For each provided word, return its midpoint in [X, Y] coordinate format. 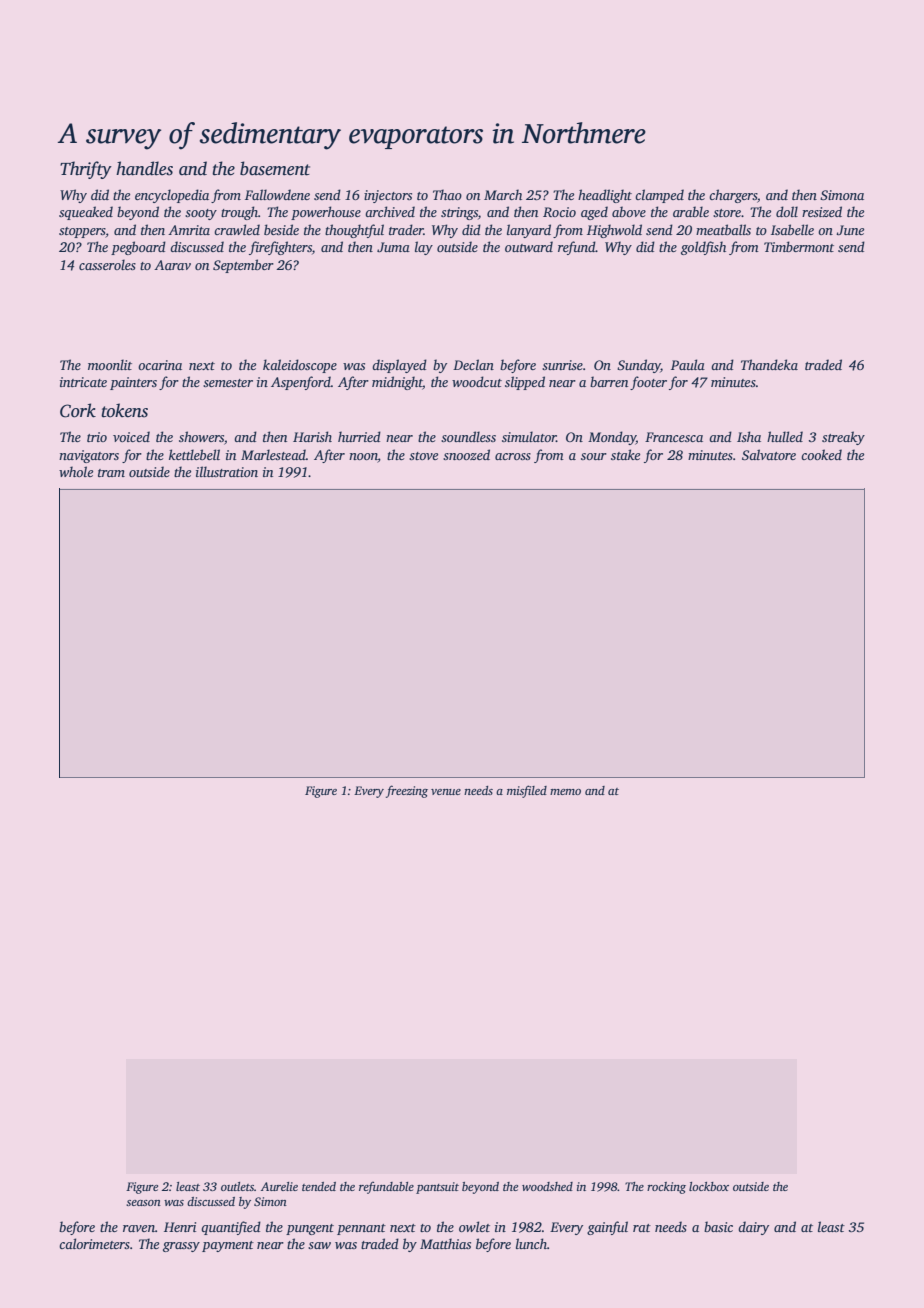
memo [565, 792]
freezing [407, 791]
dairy [753, 1228]
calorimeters [94, 1243]
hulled [785, 436]
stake [625, 454]
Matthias [445, 1243]
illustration [227, 471]
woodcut [477, 381]
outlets [237, 1186]
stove [423, 456]
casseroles [107, 264]
